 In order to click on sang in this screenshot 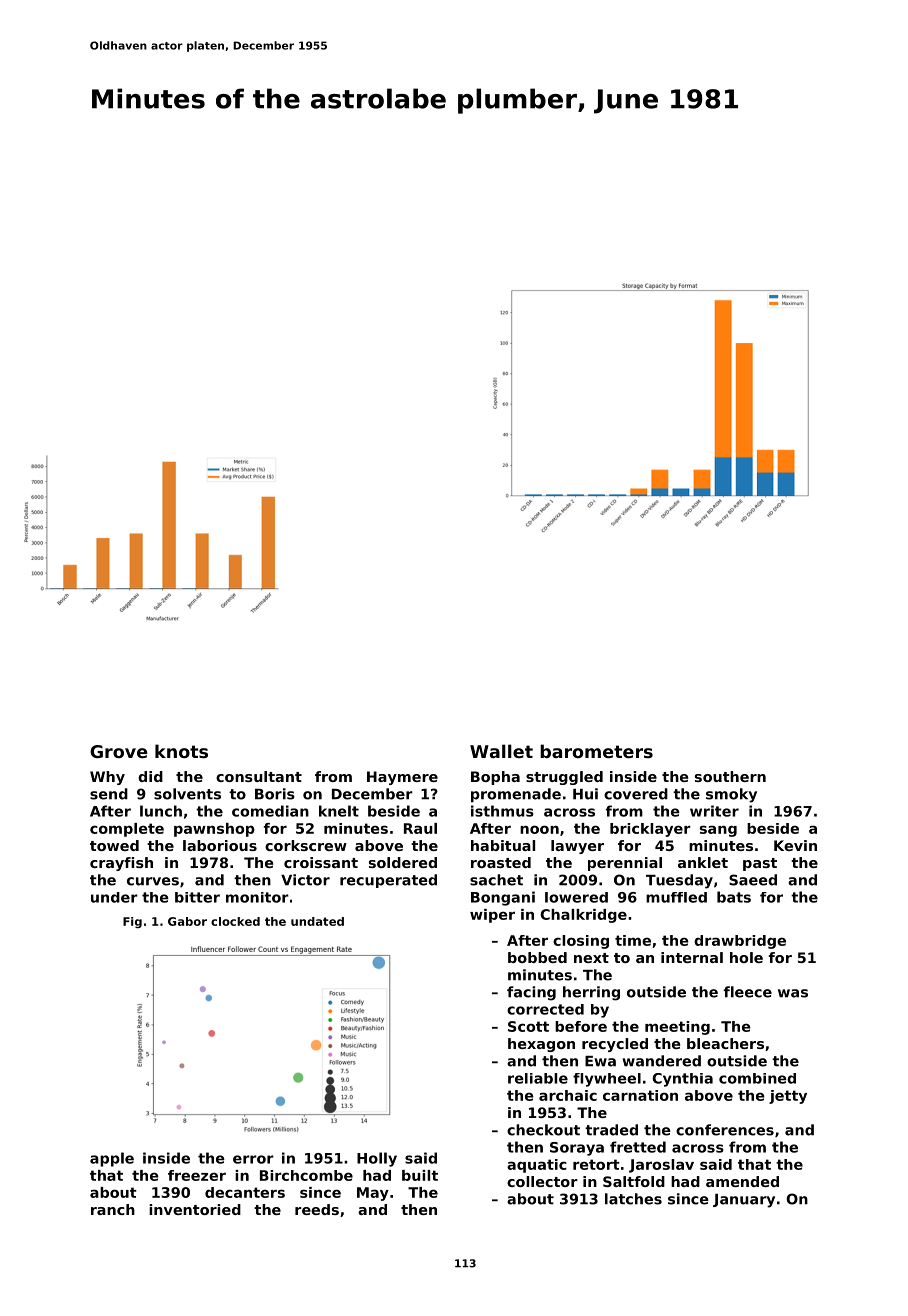, I will do `click(718, 831)`.
